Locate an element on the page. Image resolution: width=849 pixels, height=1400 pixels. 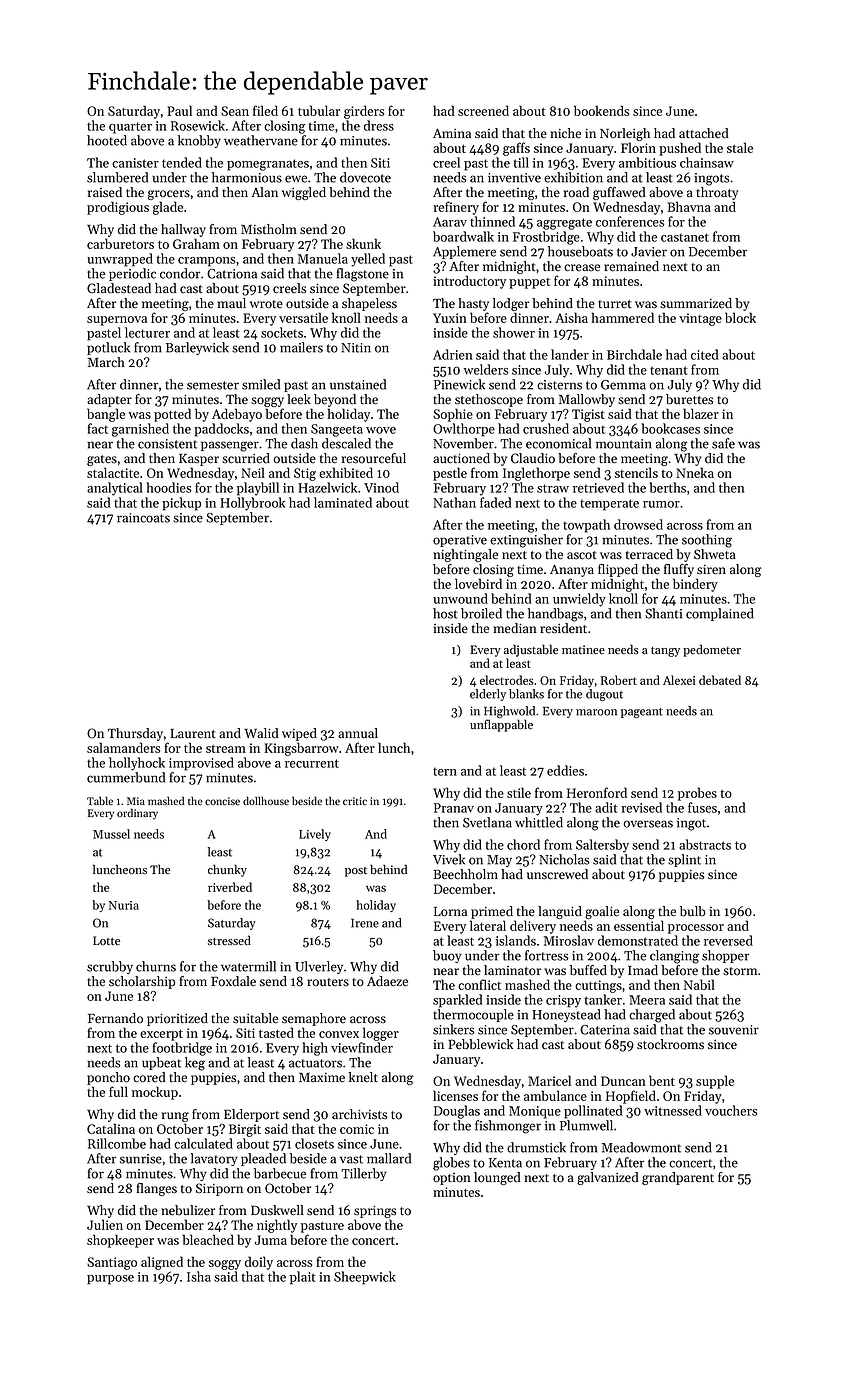
Neil is located at coordinates (253, 472).
